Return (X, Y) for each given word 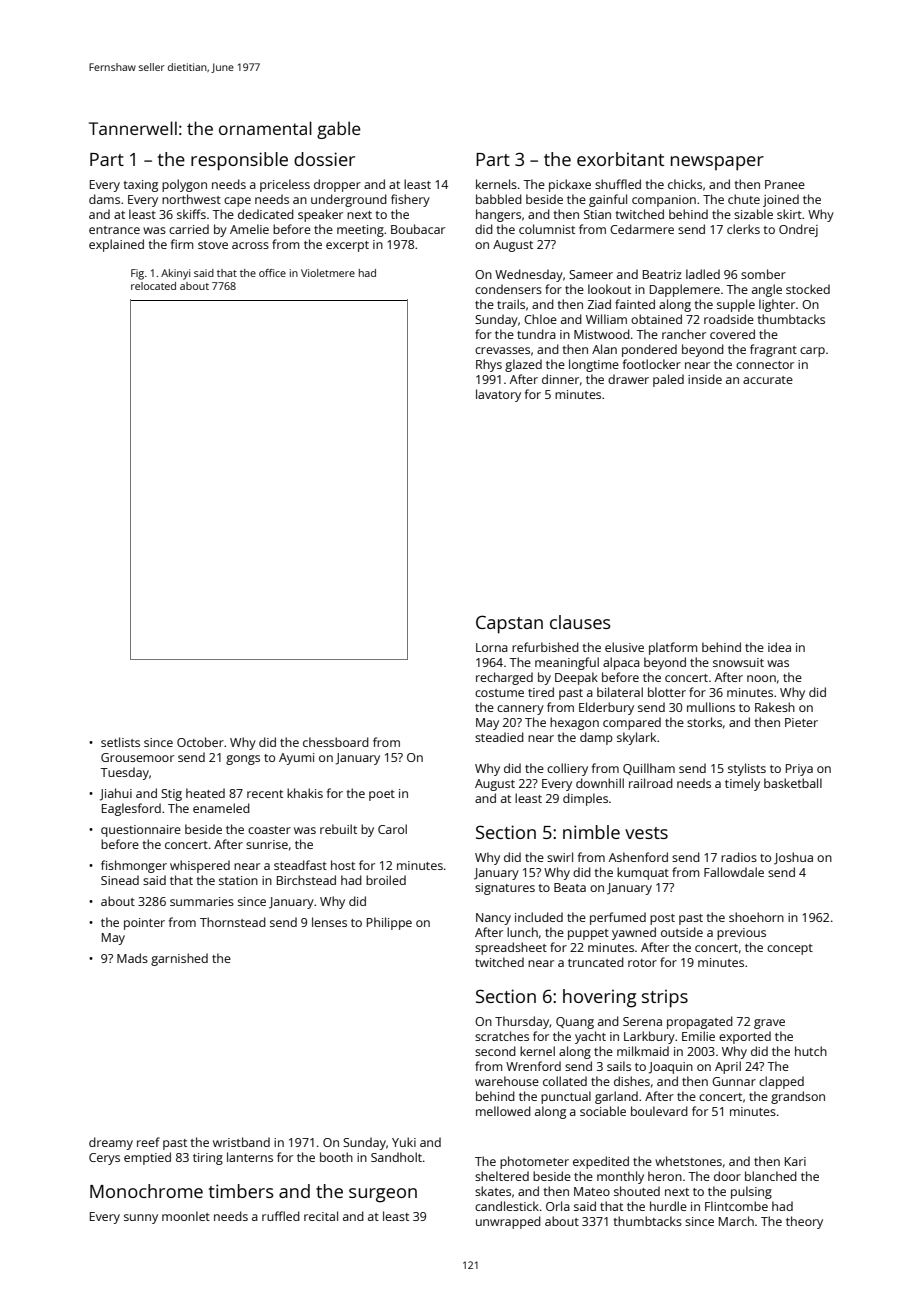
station (238, 880)
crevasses (502, 350)
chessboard (336, 742)
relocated (153, 286)
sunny (141, 1219)
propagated (700, 1022)
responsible (239, 161)
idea (779, 647)
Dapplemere (685, 290)
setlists (120, 742)
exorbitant (620, 159)
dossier (324, 159)
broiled (386, 880)
